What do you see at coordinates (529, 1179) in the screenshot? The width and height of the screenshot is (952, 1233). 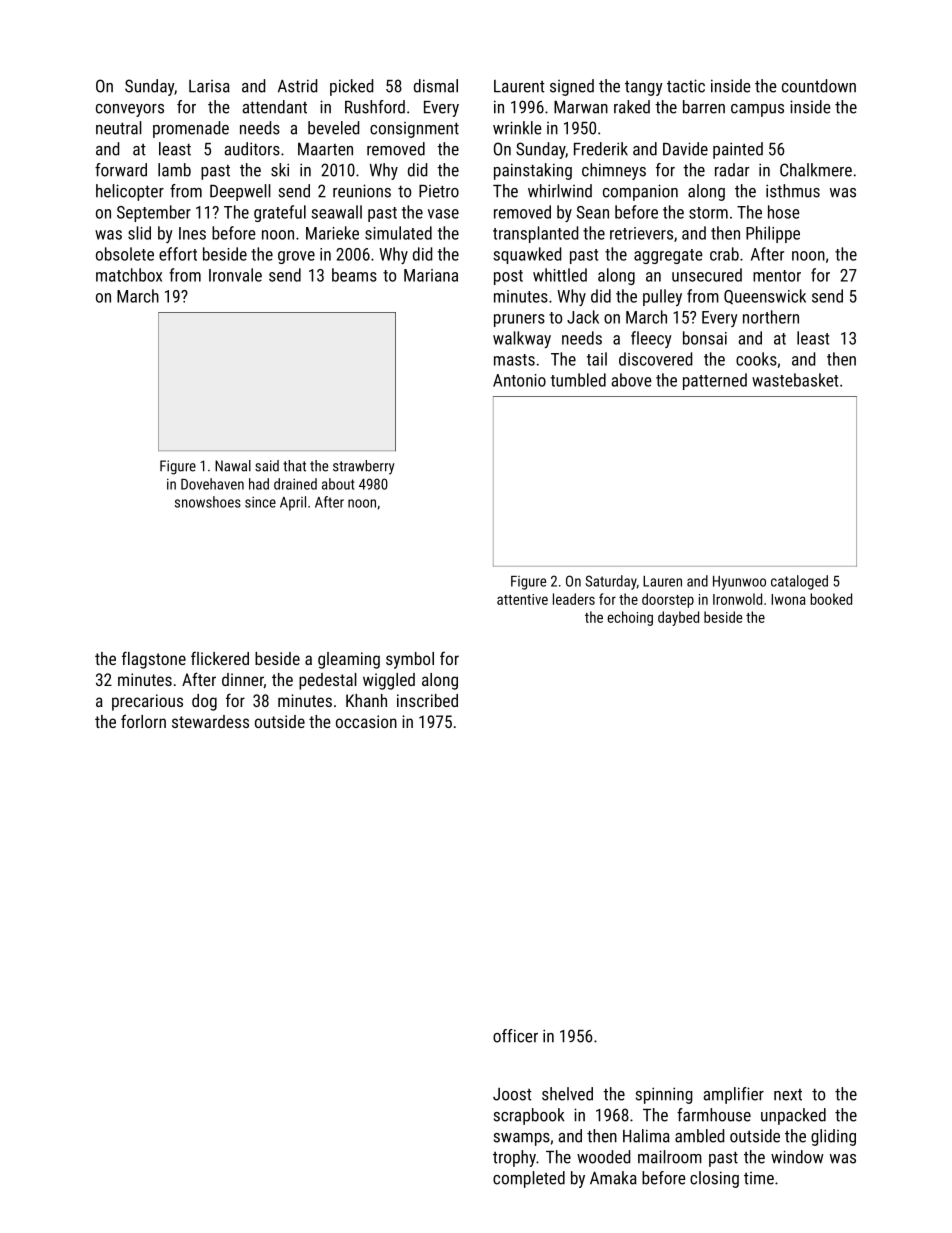 I see `completed` at bounding box center [529, 1179].
